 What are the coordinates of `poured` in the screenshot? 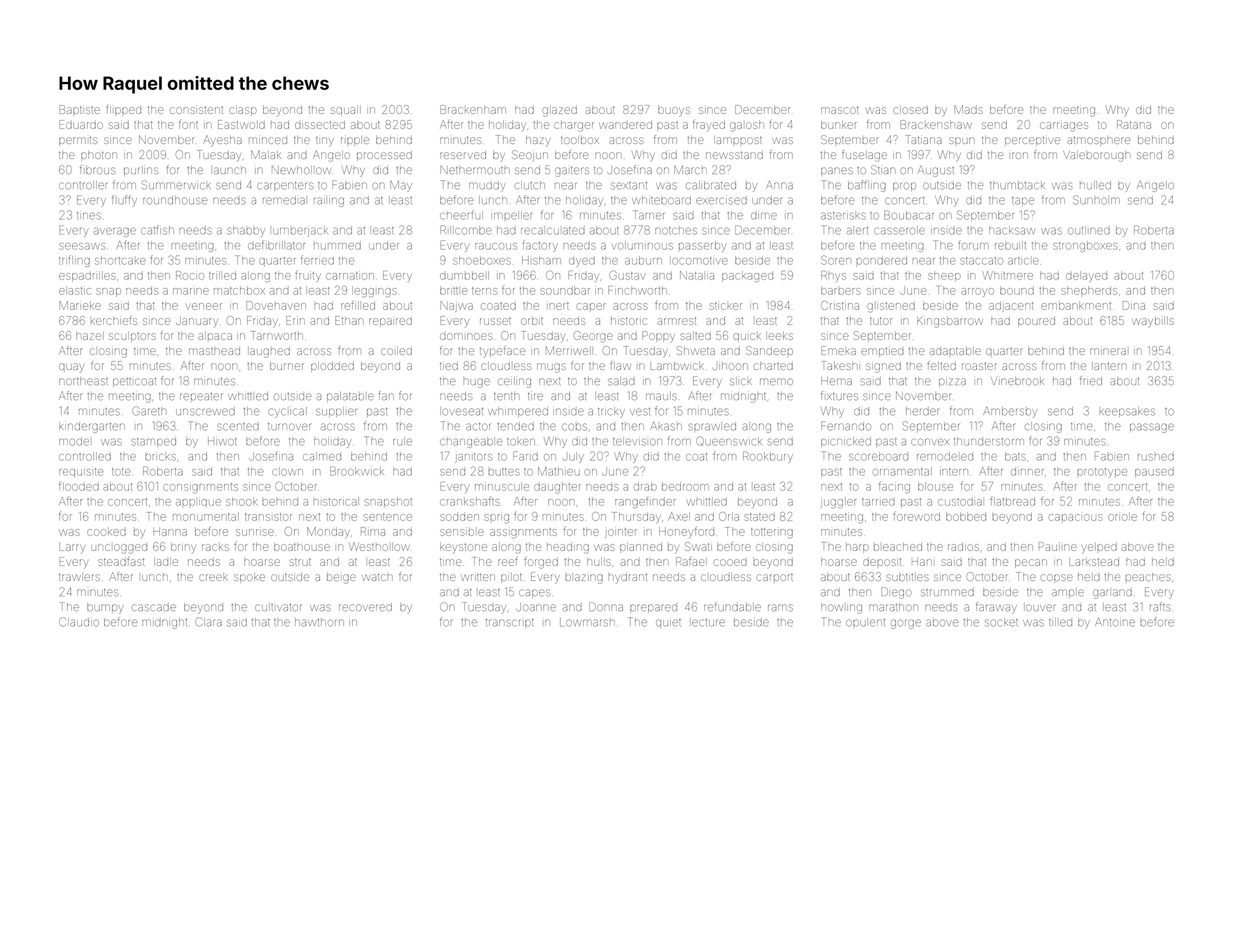 It's located at (1036, 322).
